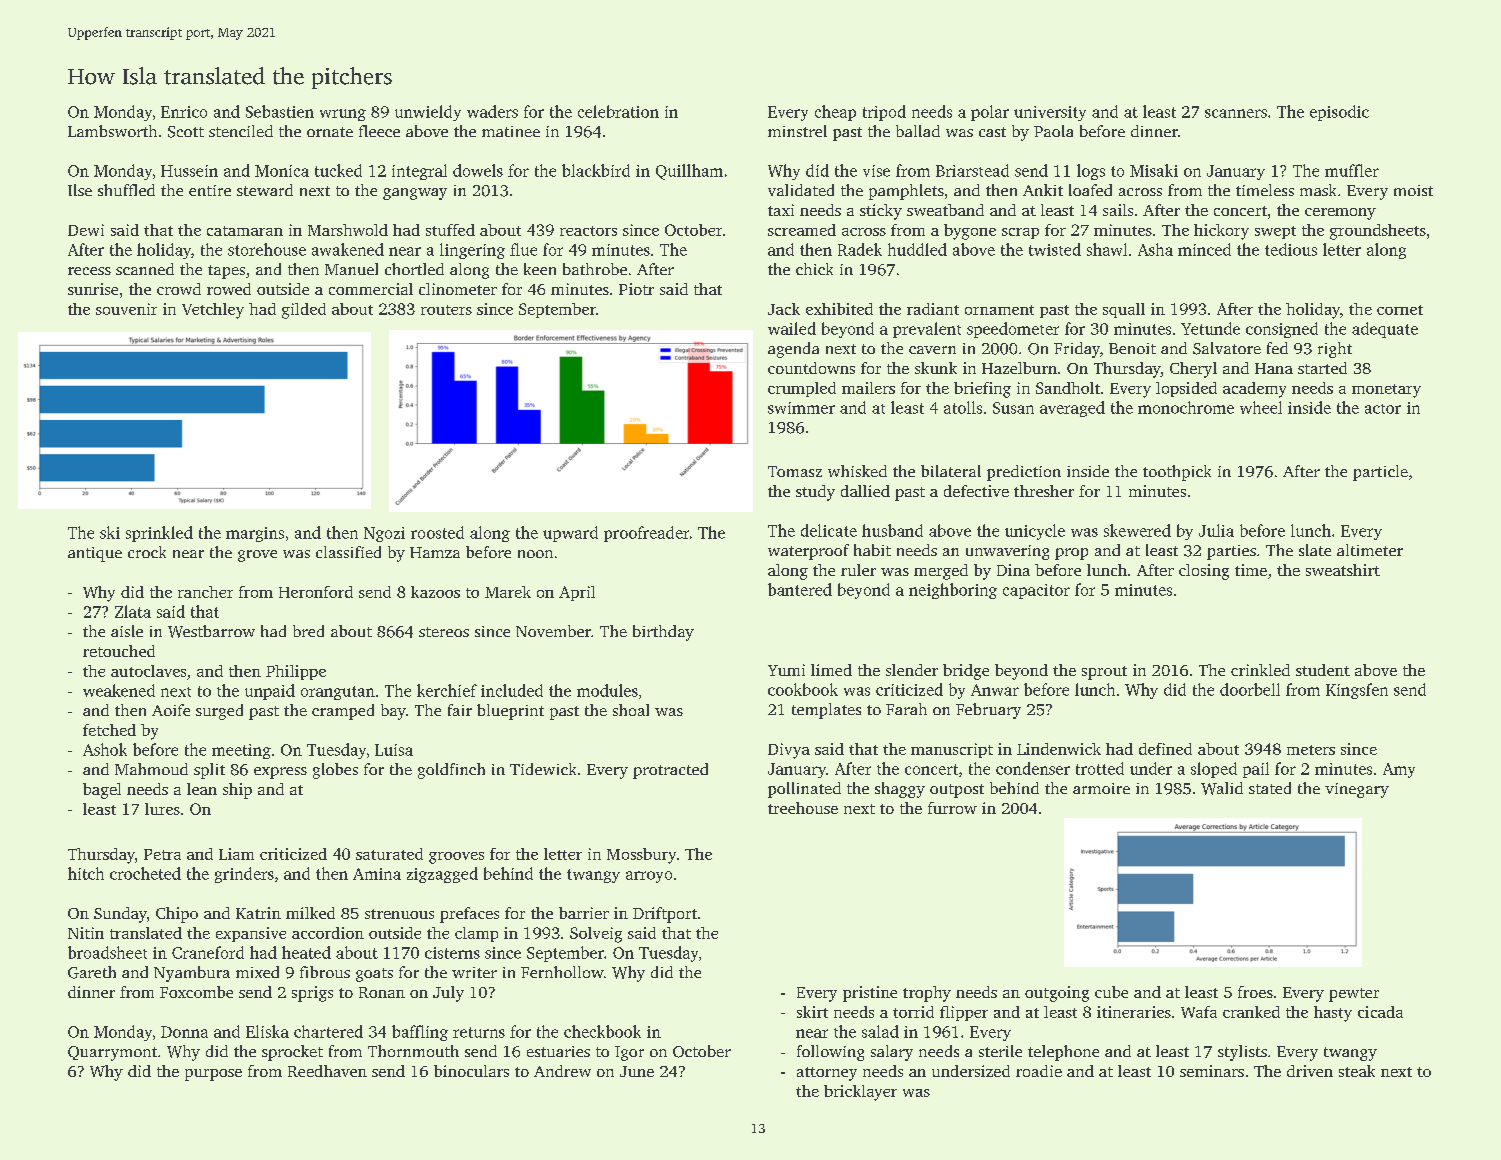 Image resolution: width=1501 pixels, height=1160 pixels. I want to click on purpose, so click(213, 1075).
